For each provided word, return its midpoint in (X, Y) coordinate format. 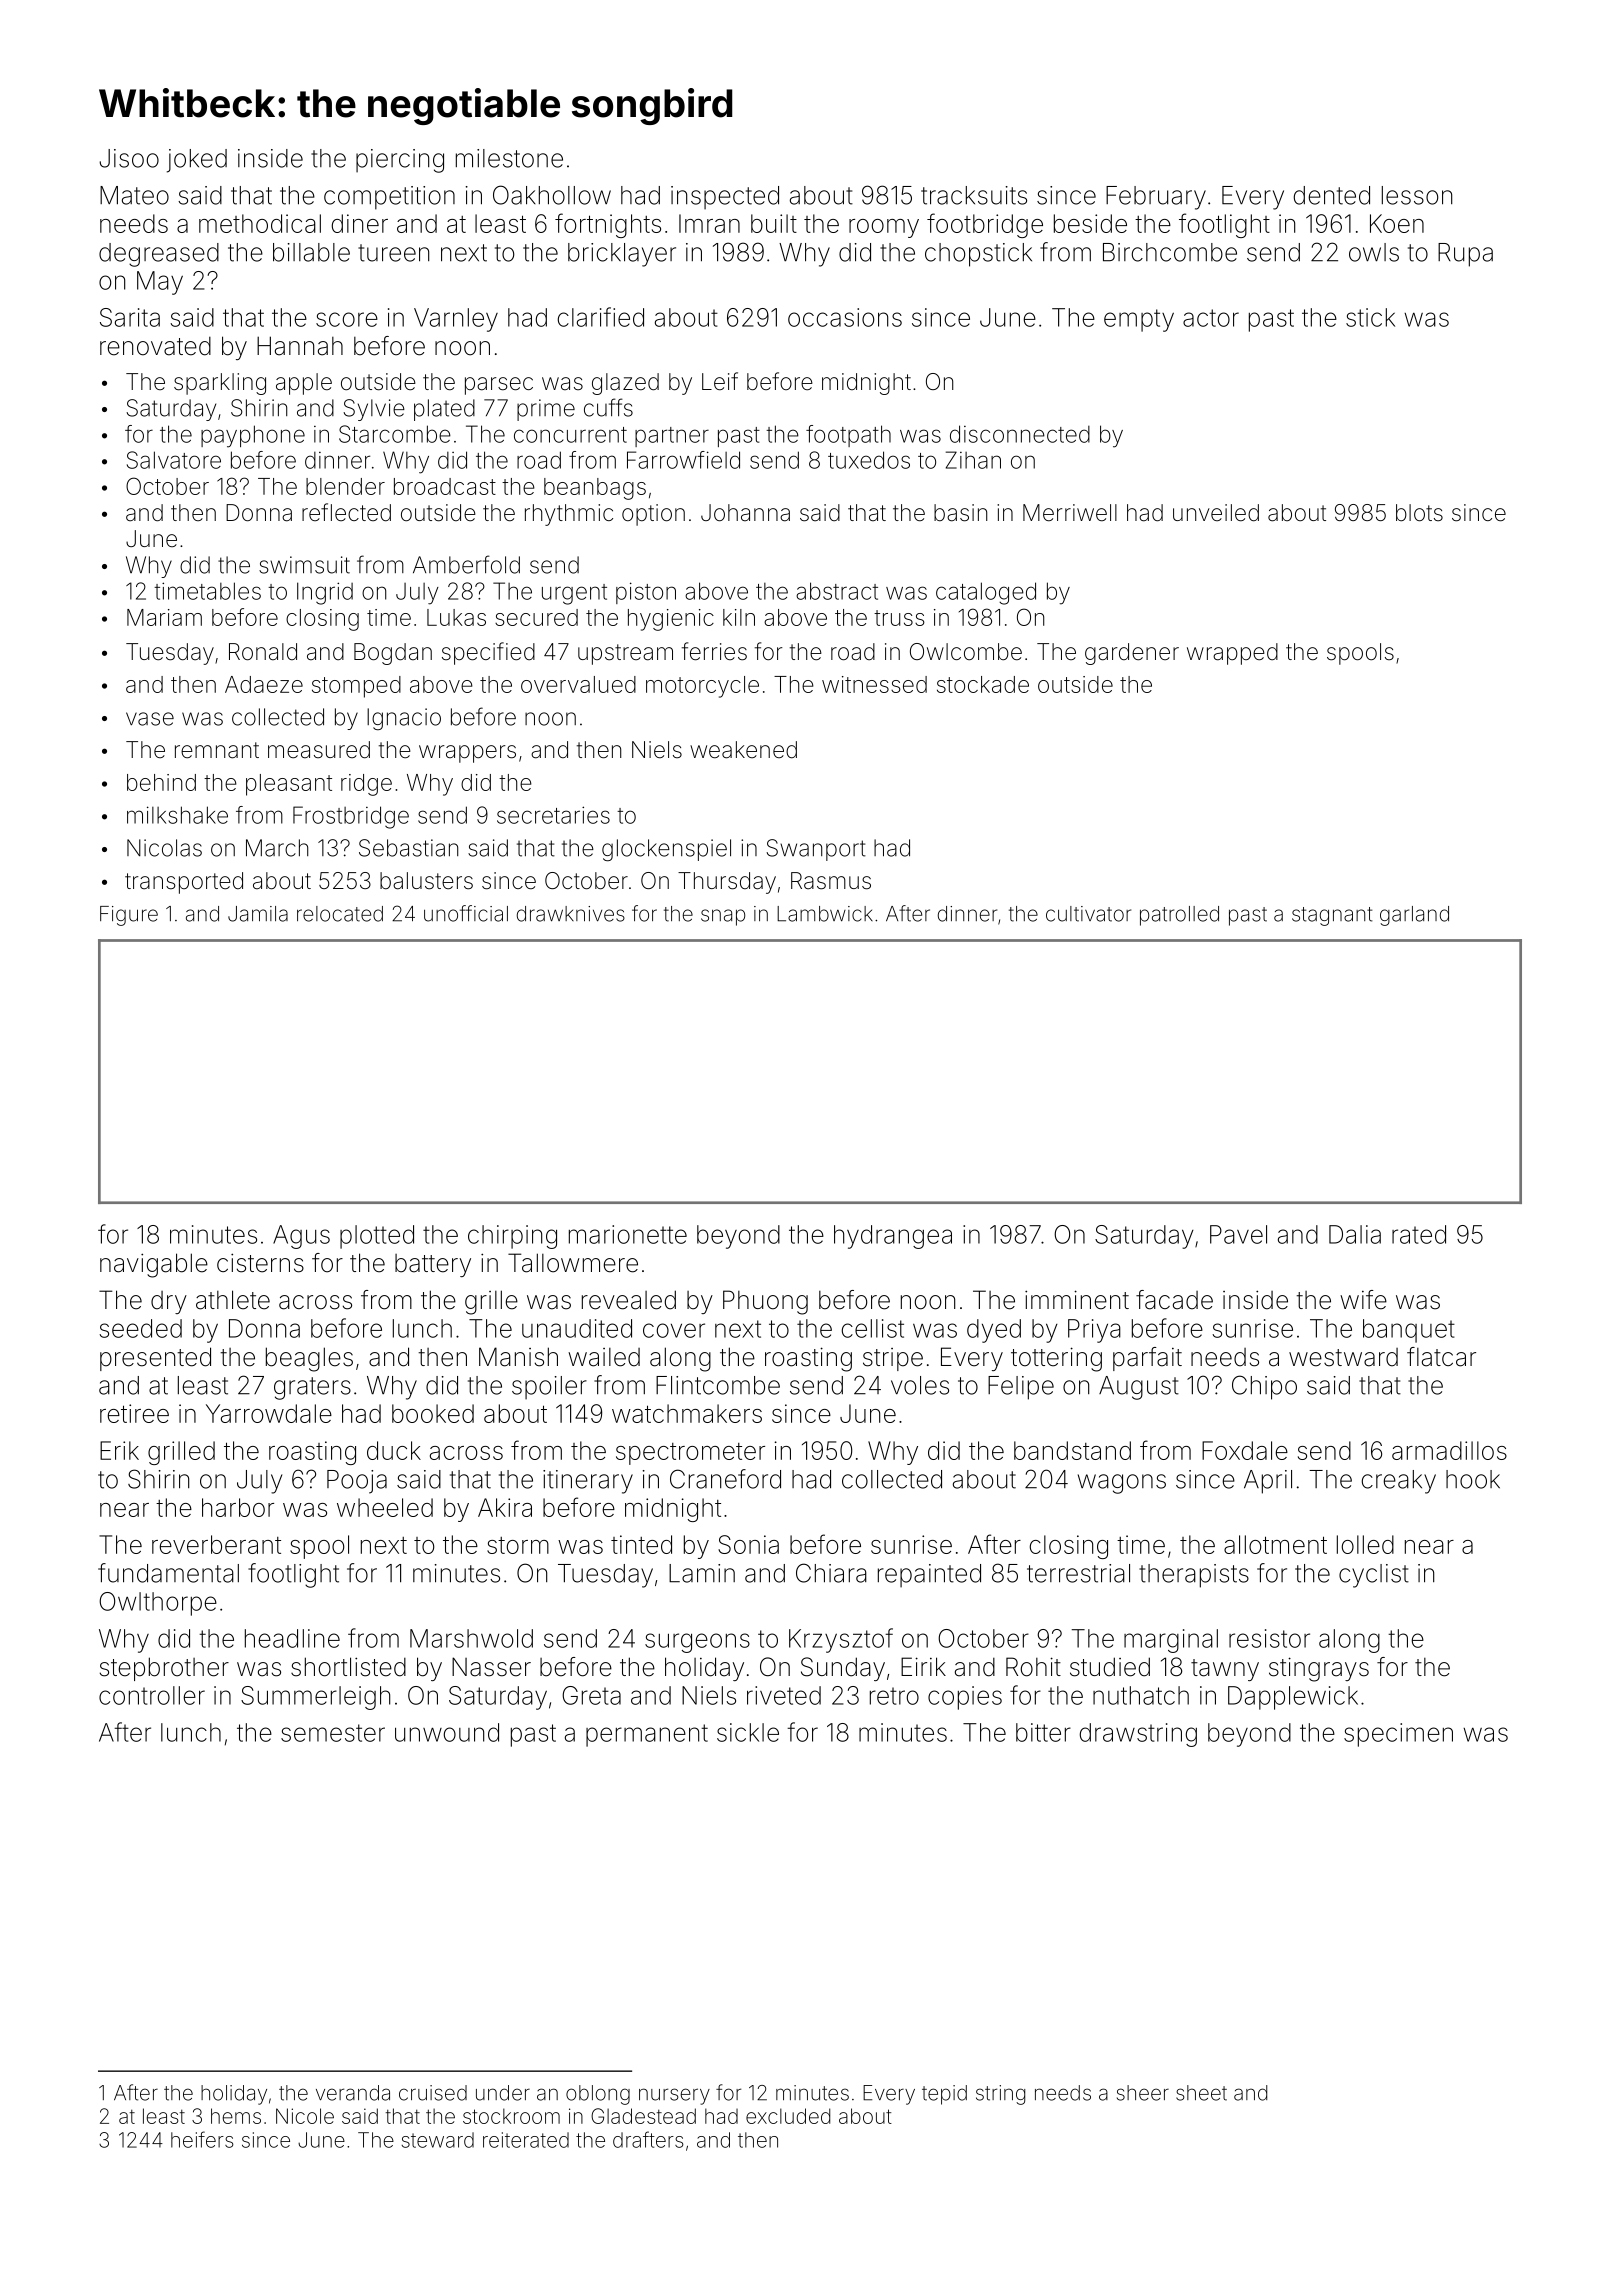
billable (311, 252)
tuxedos (869, 460)
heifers (202, 2139)
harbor (238, 1507)
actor (1211, 318)
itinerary (588, 1482)
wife (1363, 1300)
